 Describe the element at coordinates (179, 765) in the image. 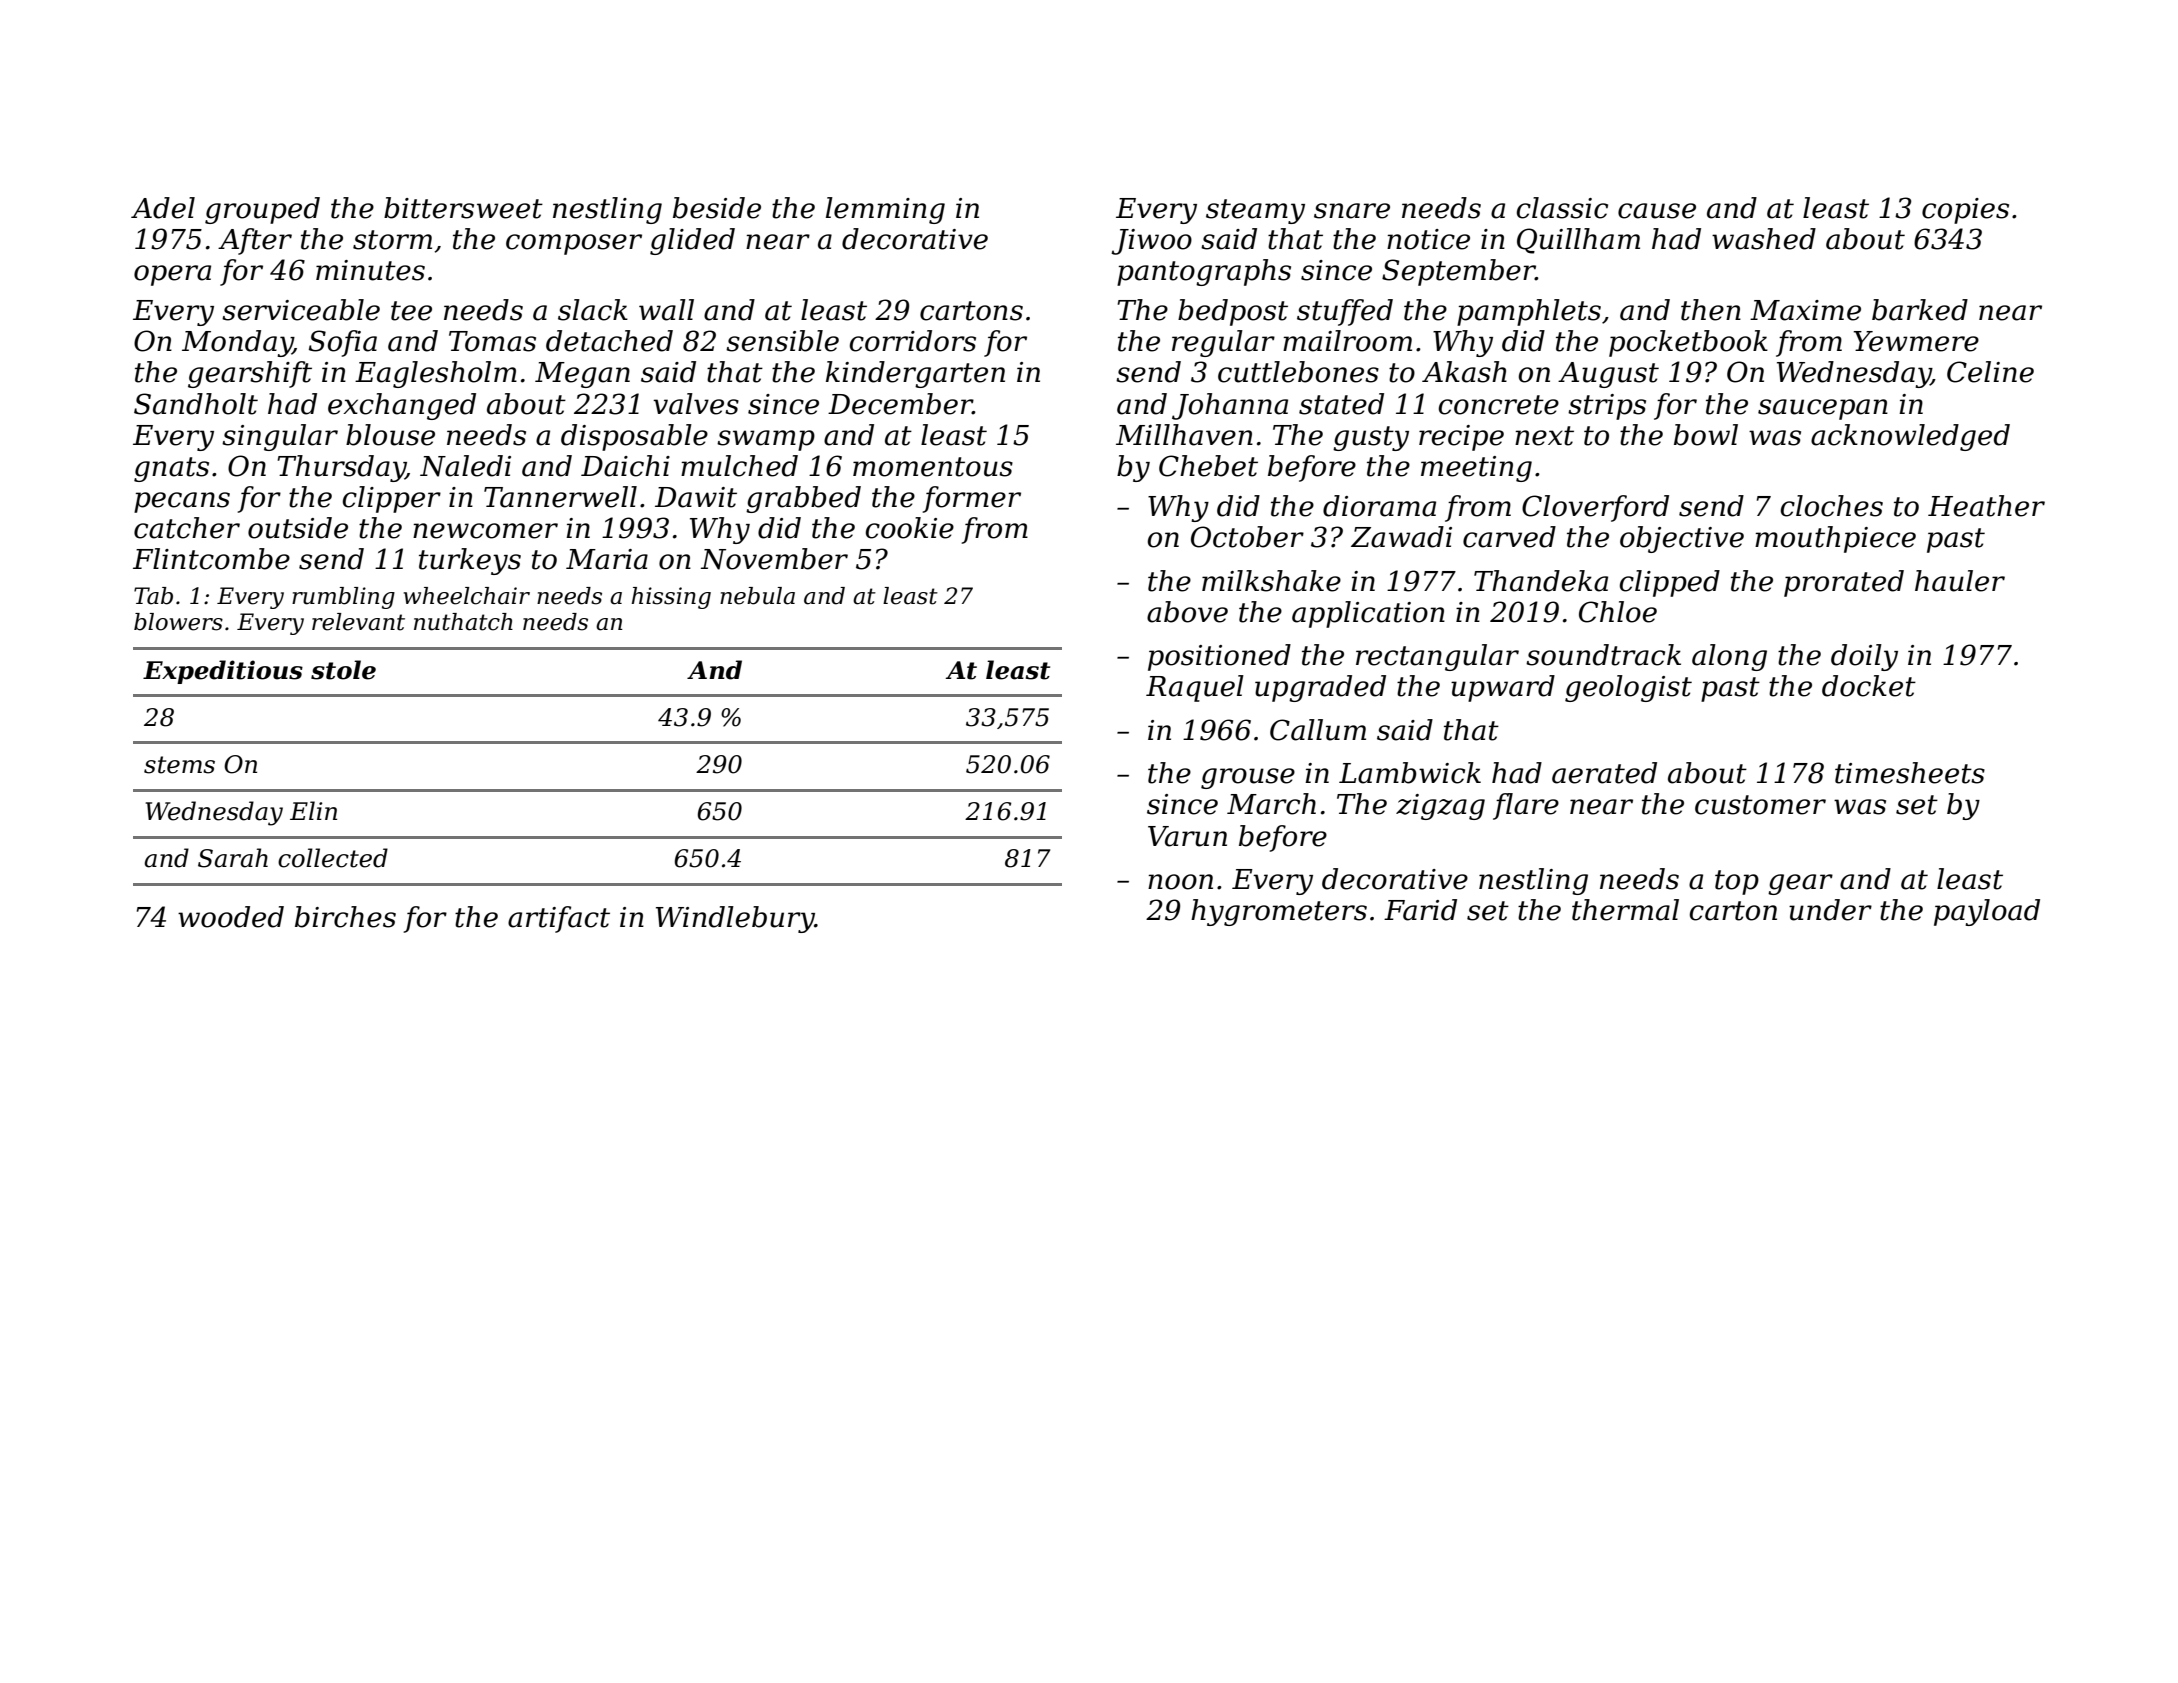

I see `stems` at that location.
